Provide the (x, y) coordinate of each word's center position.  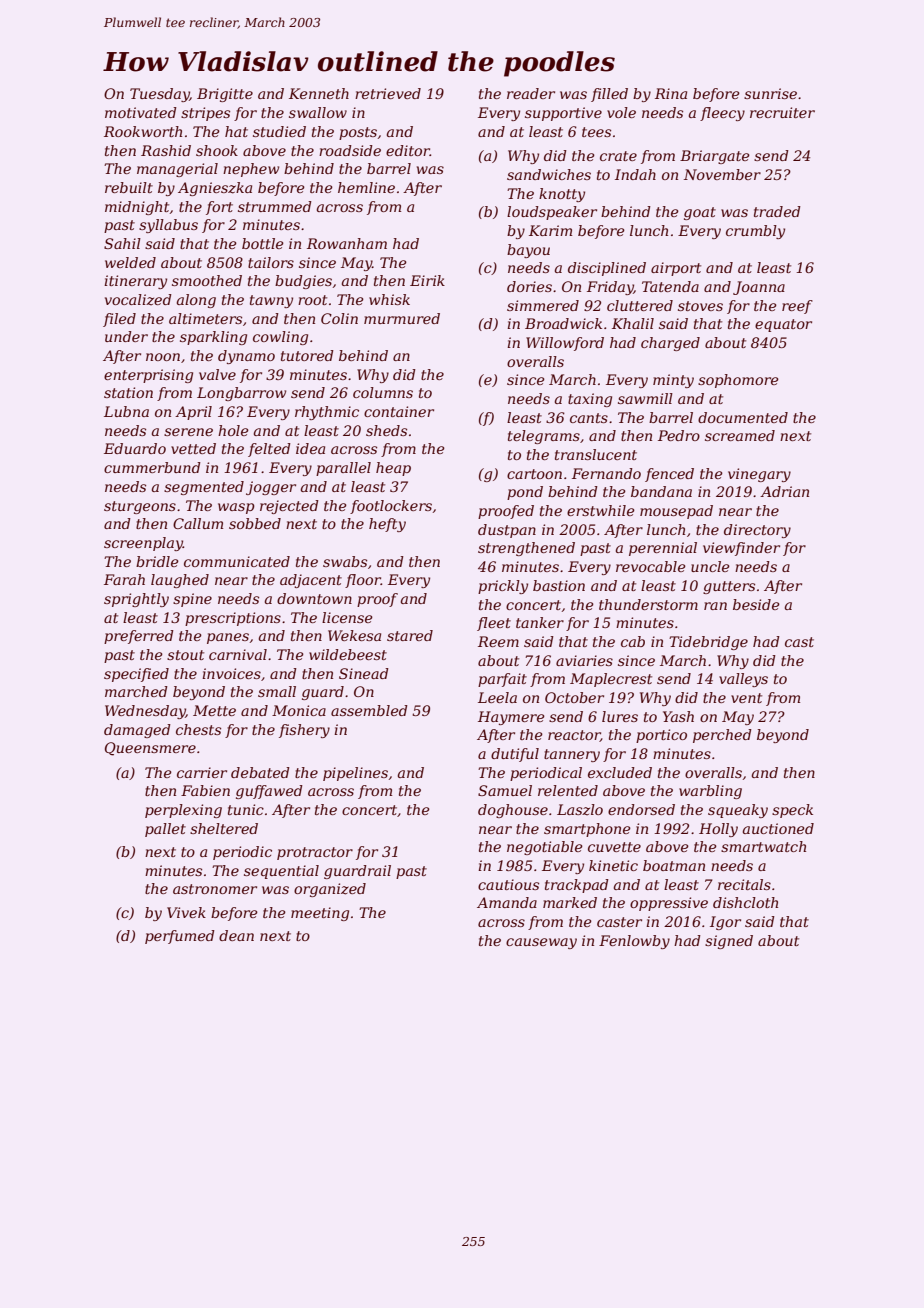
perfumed (180, 937)
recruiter (782, 112)
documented (743, 417)
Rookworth (143, 131)
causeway (541, 943)
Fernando (606, 473)
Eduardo (135, 448)
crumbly (755, 232)
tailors (271, 262)
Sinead (364, 673)
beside (756, 604)
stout (185, 655)
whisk (389, 299)
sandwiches (549, 174)
